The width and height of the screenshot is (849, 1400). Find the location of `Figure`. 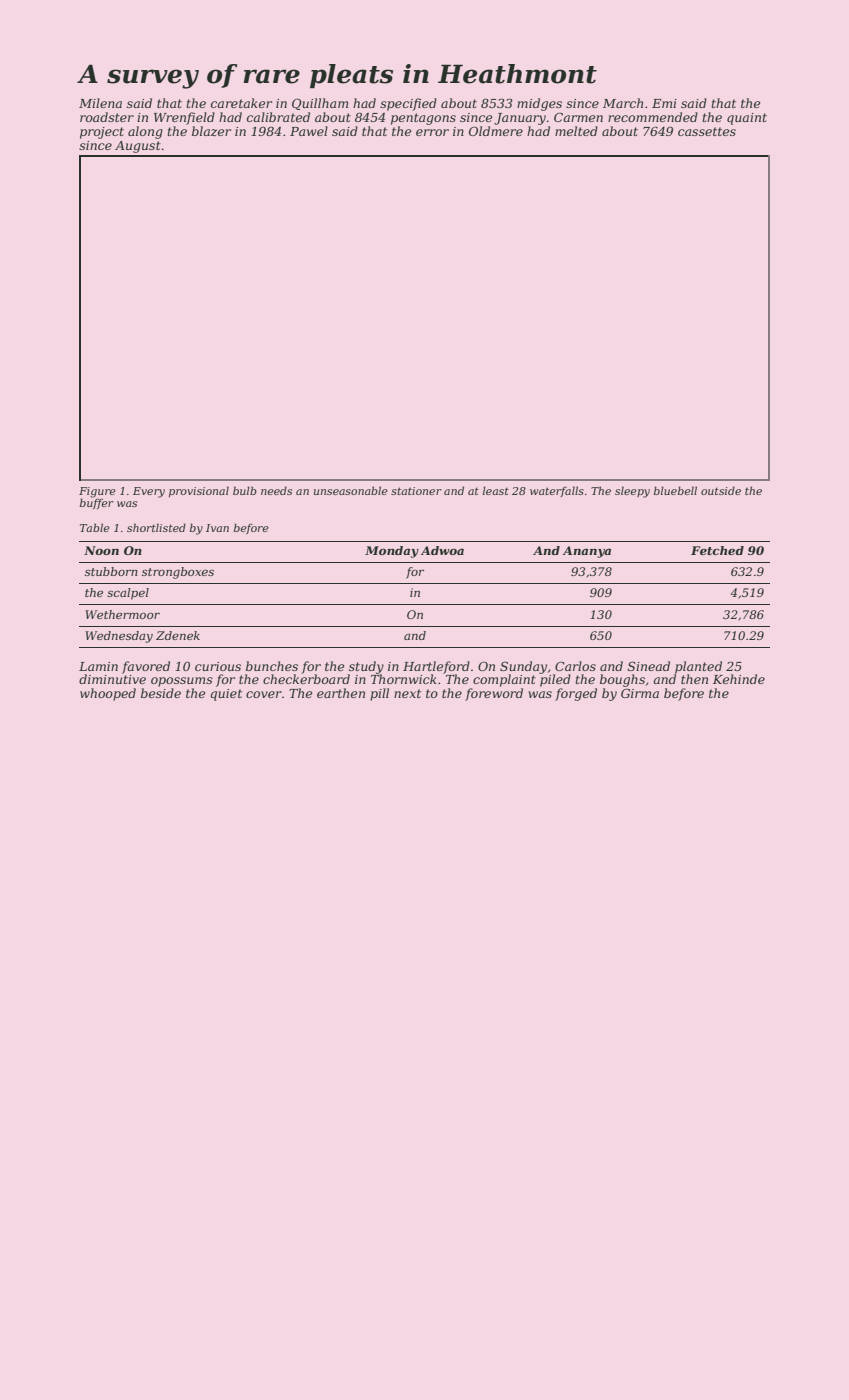

Figure is located at coordinates (97, 493).
